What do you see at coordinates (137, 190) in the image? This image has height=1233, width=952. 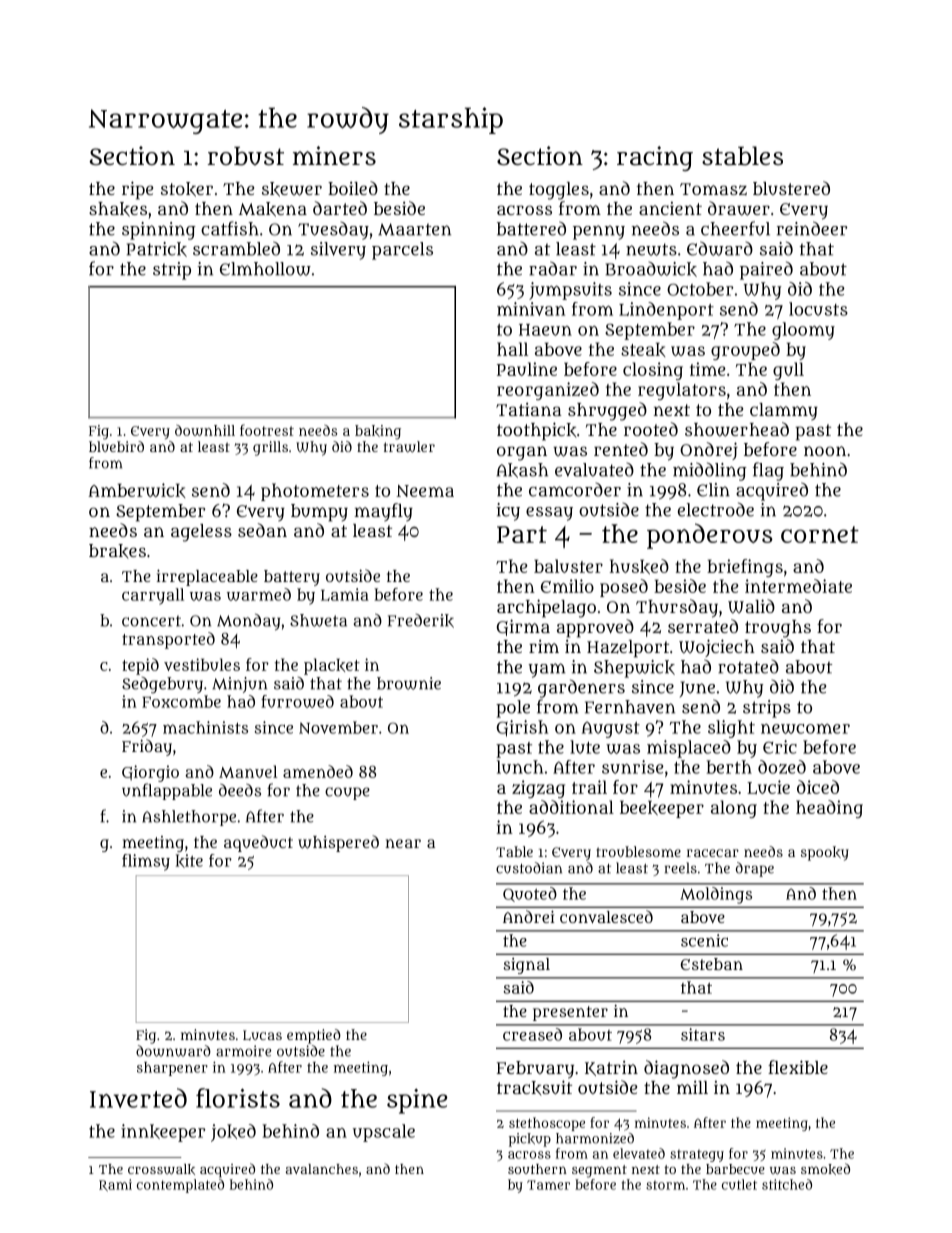 I see `ripe` at bounding box center [137, 190].
